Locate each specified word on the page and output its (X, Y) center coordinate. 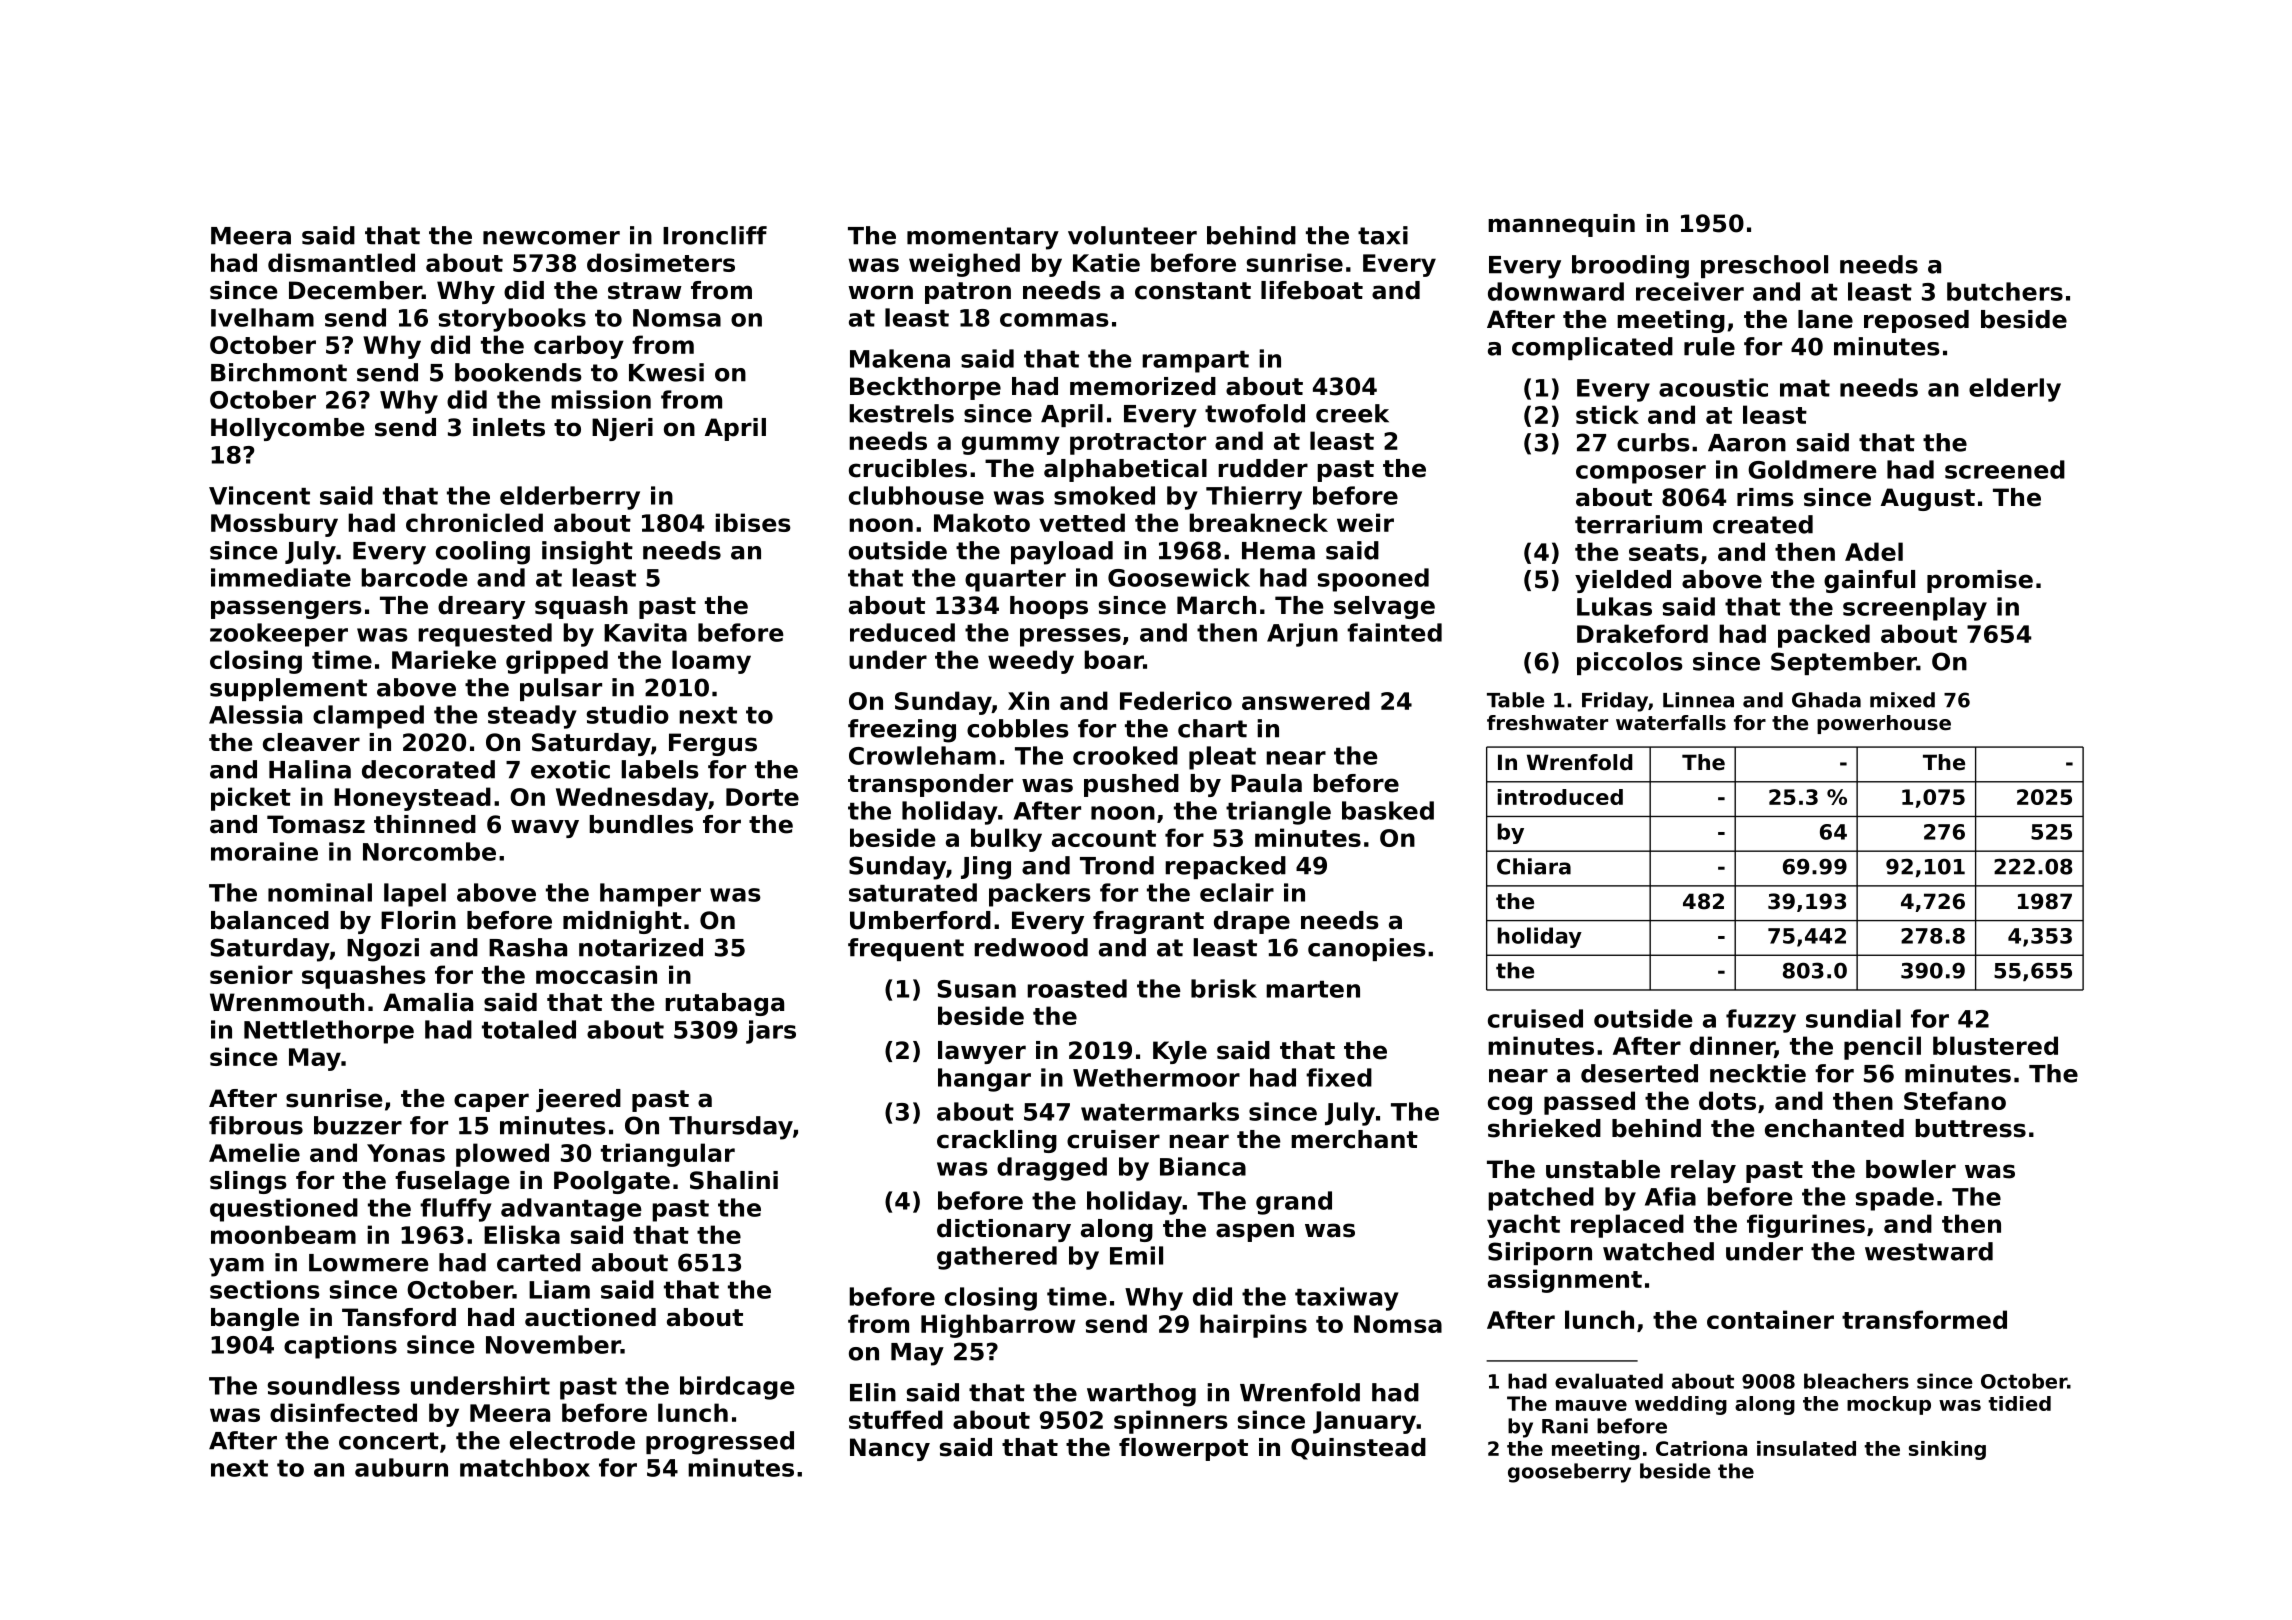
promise (1980, 581)
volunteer (1132, 235)
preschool (1764, 266)
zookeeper (279, 635)
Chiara (1534, 866)
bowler (1911, 1169)
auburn (401, 1467)
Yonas (406, 1153)
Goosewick (1179, 577)
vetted (1082, 522)
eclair (1237, 892)
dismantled (341, 262)
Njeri (622, 429)
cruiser (1113, 1139)
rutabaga (724, 1004)
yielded (1623, 581)
